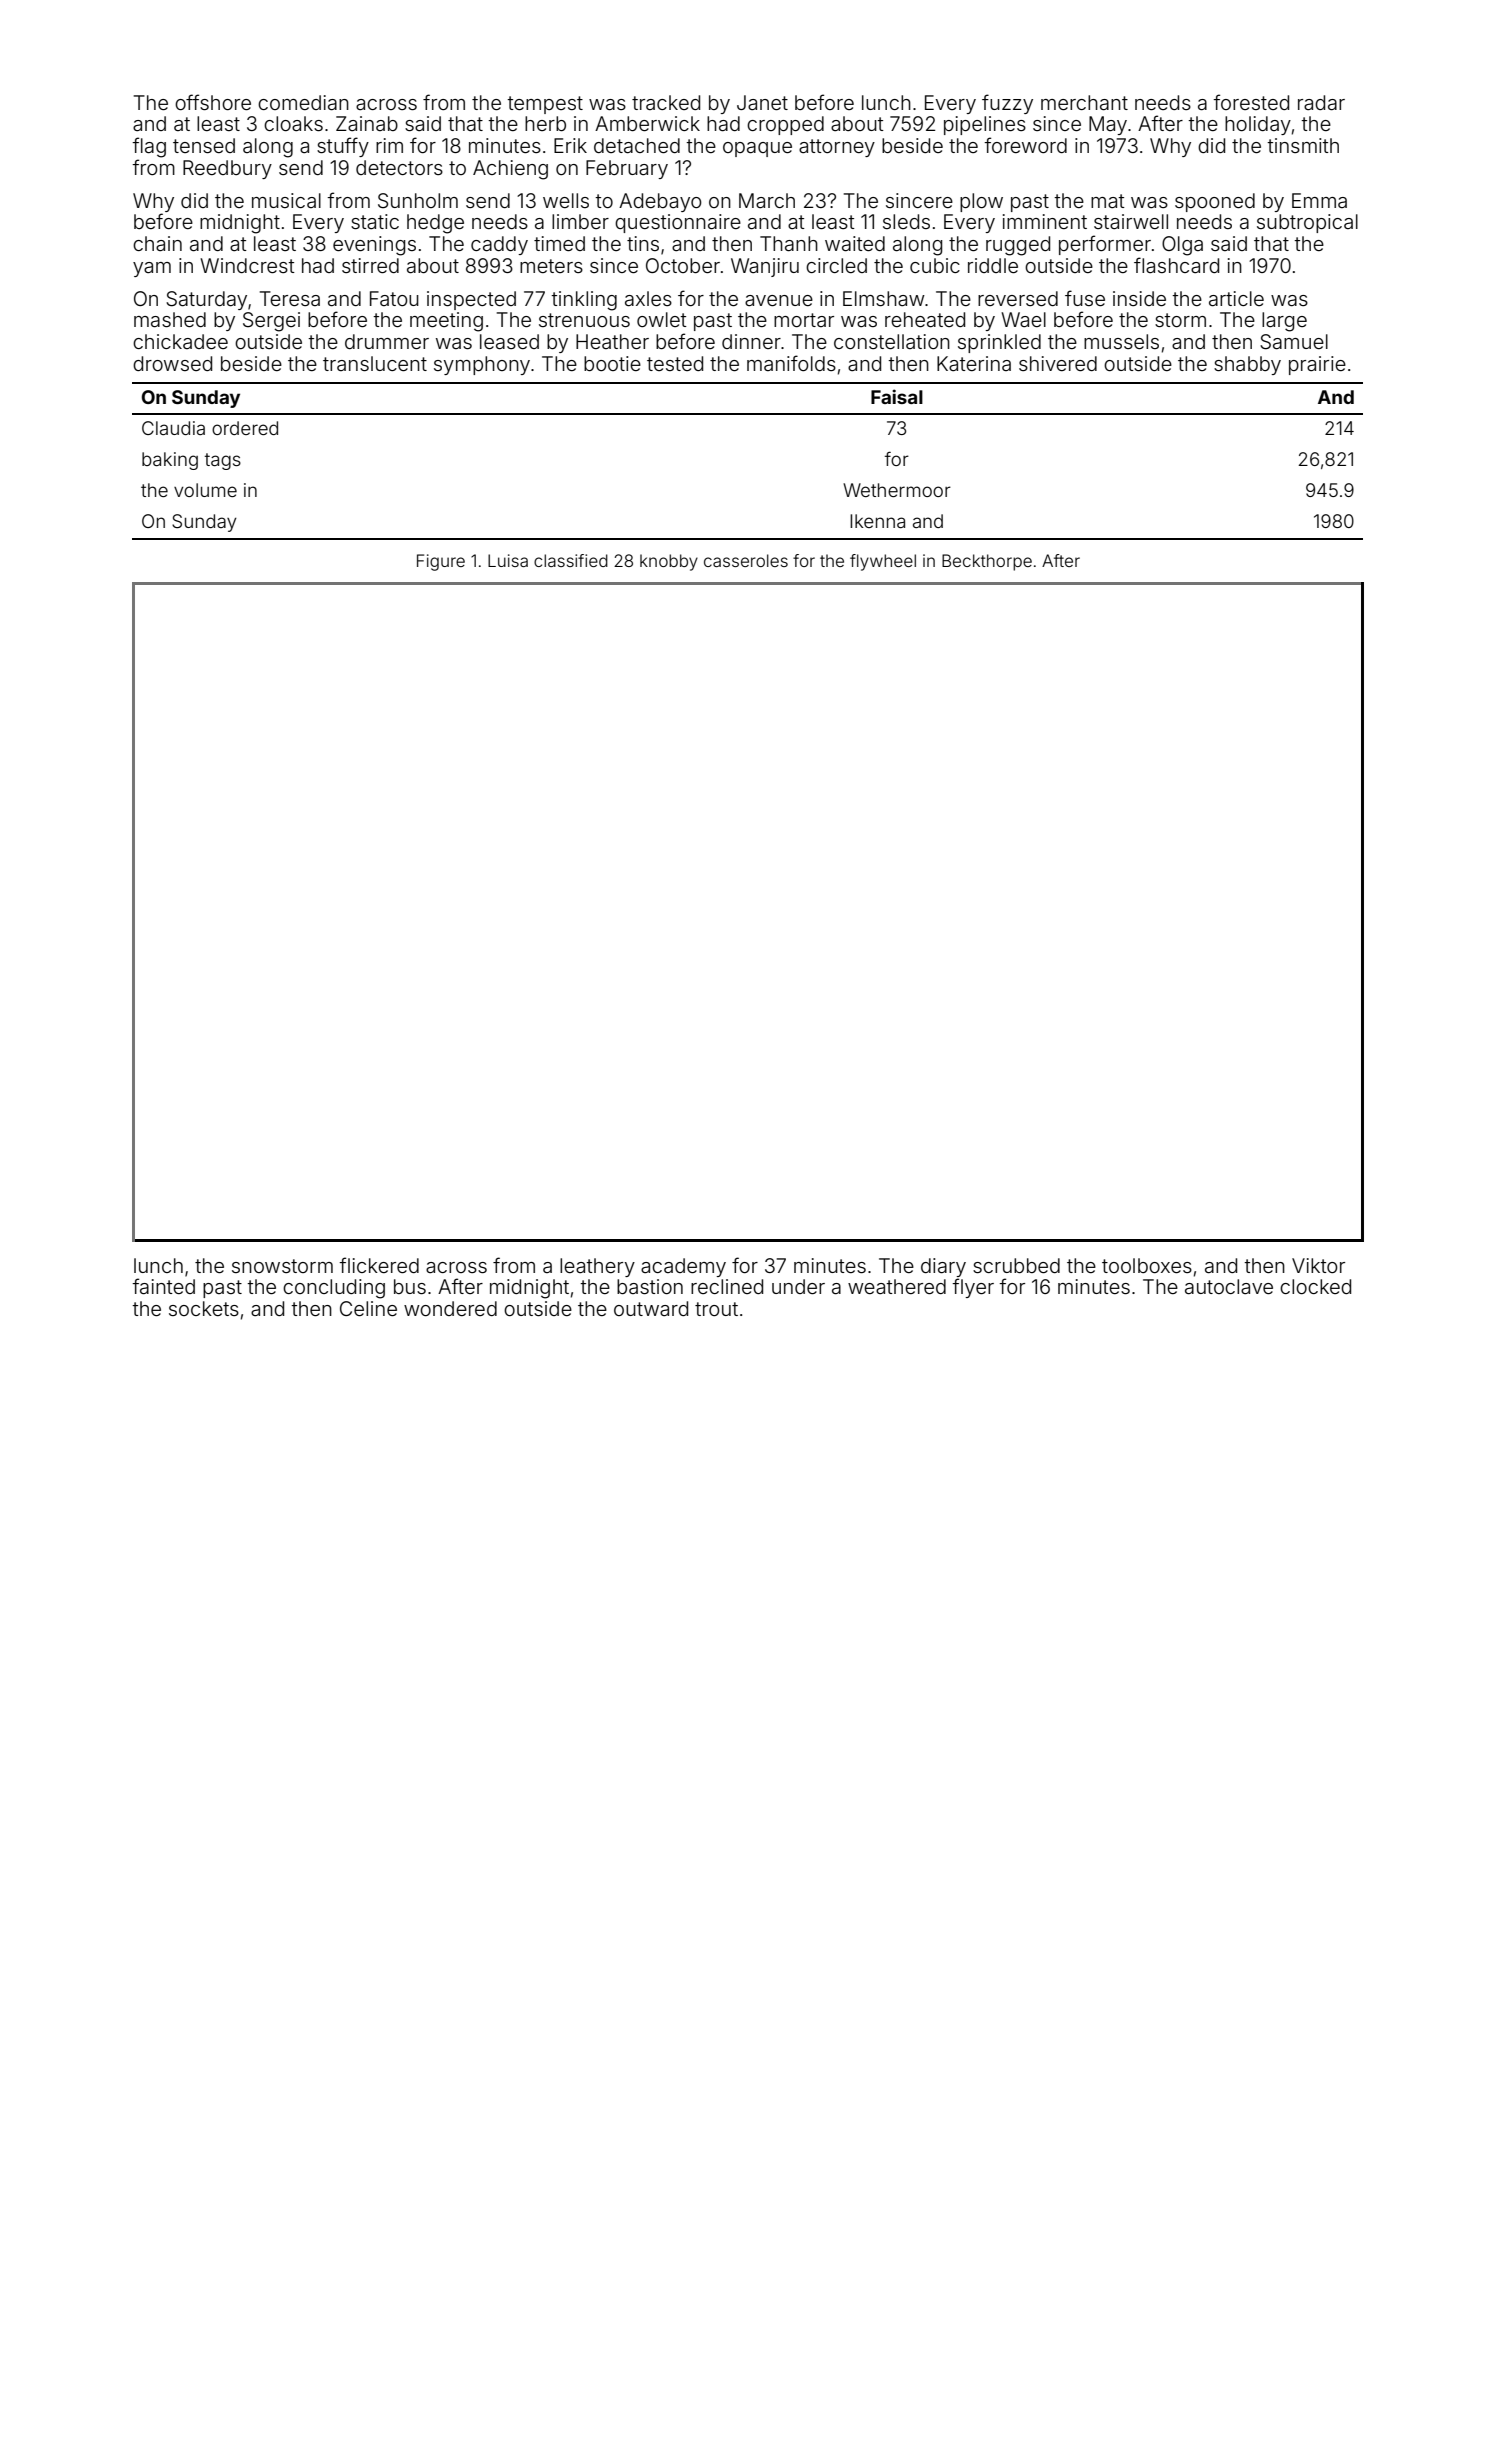 The width and height of the image is (1496, 2464). I want to click on February, so click(627, 169).
